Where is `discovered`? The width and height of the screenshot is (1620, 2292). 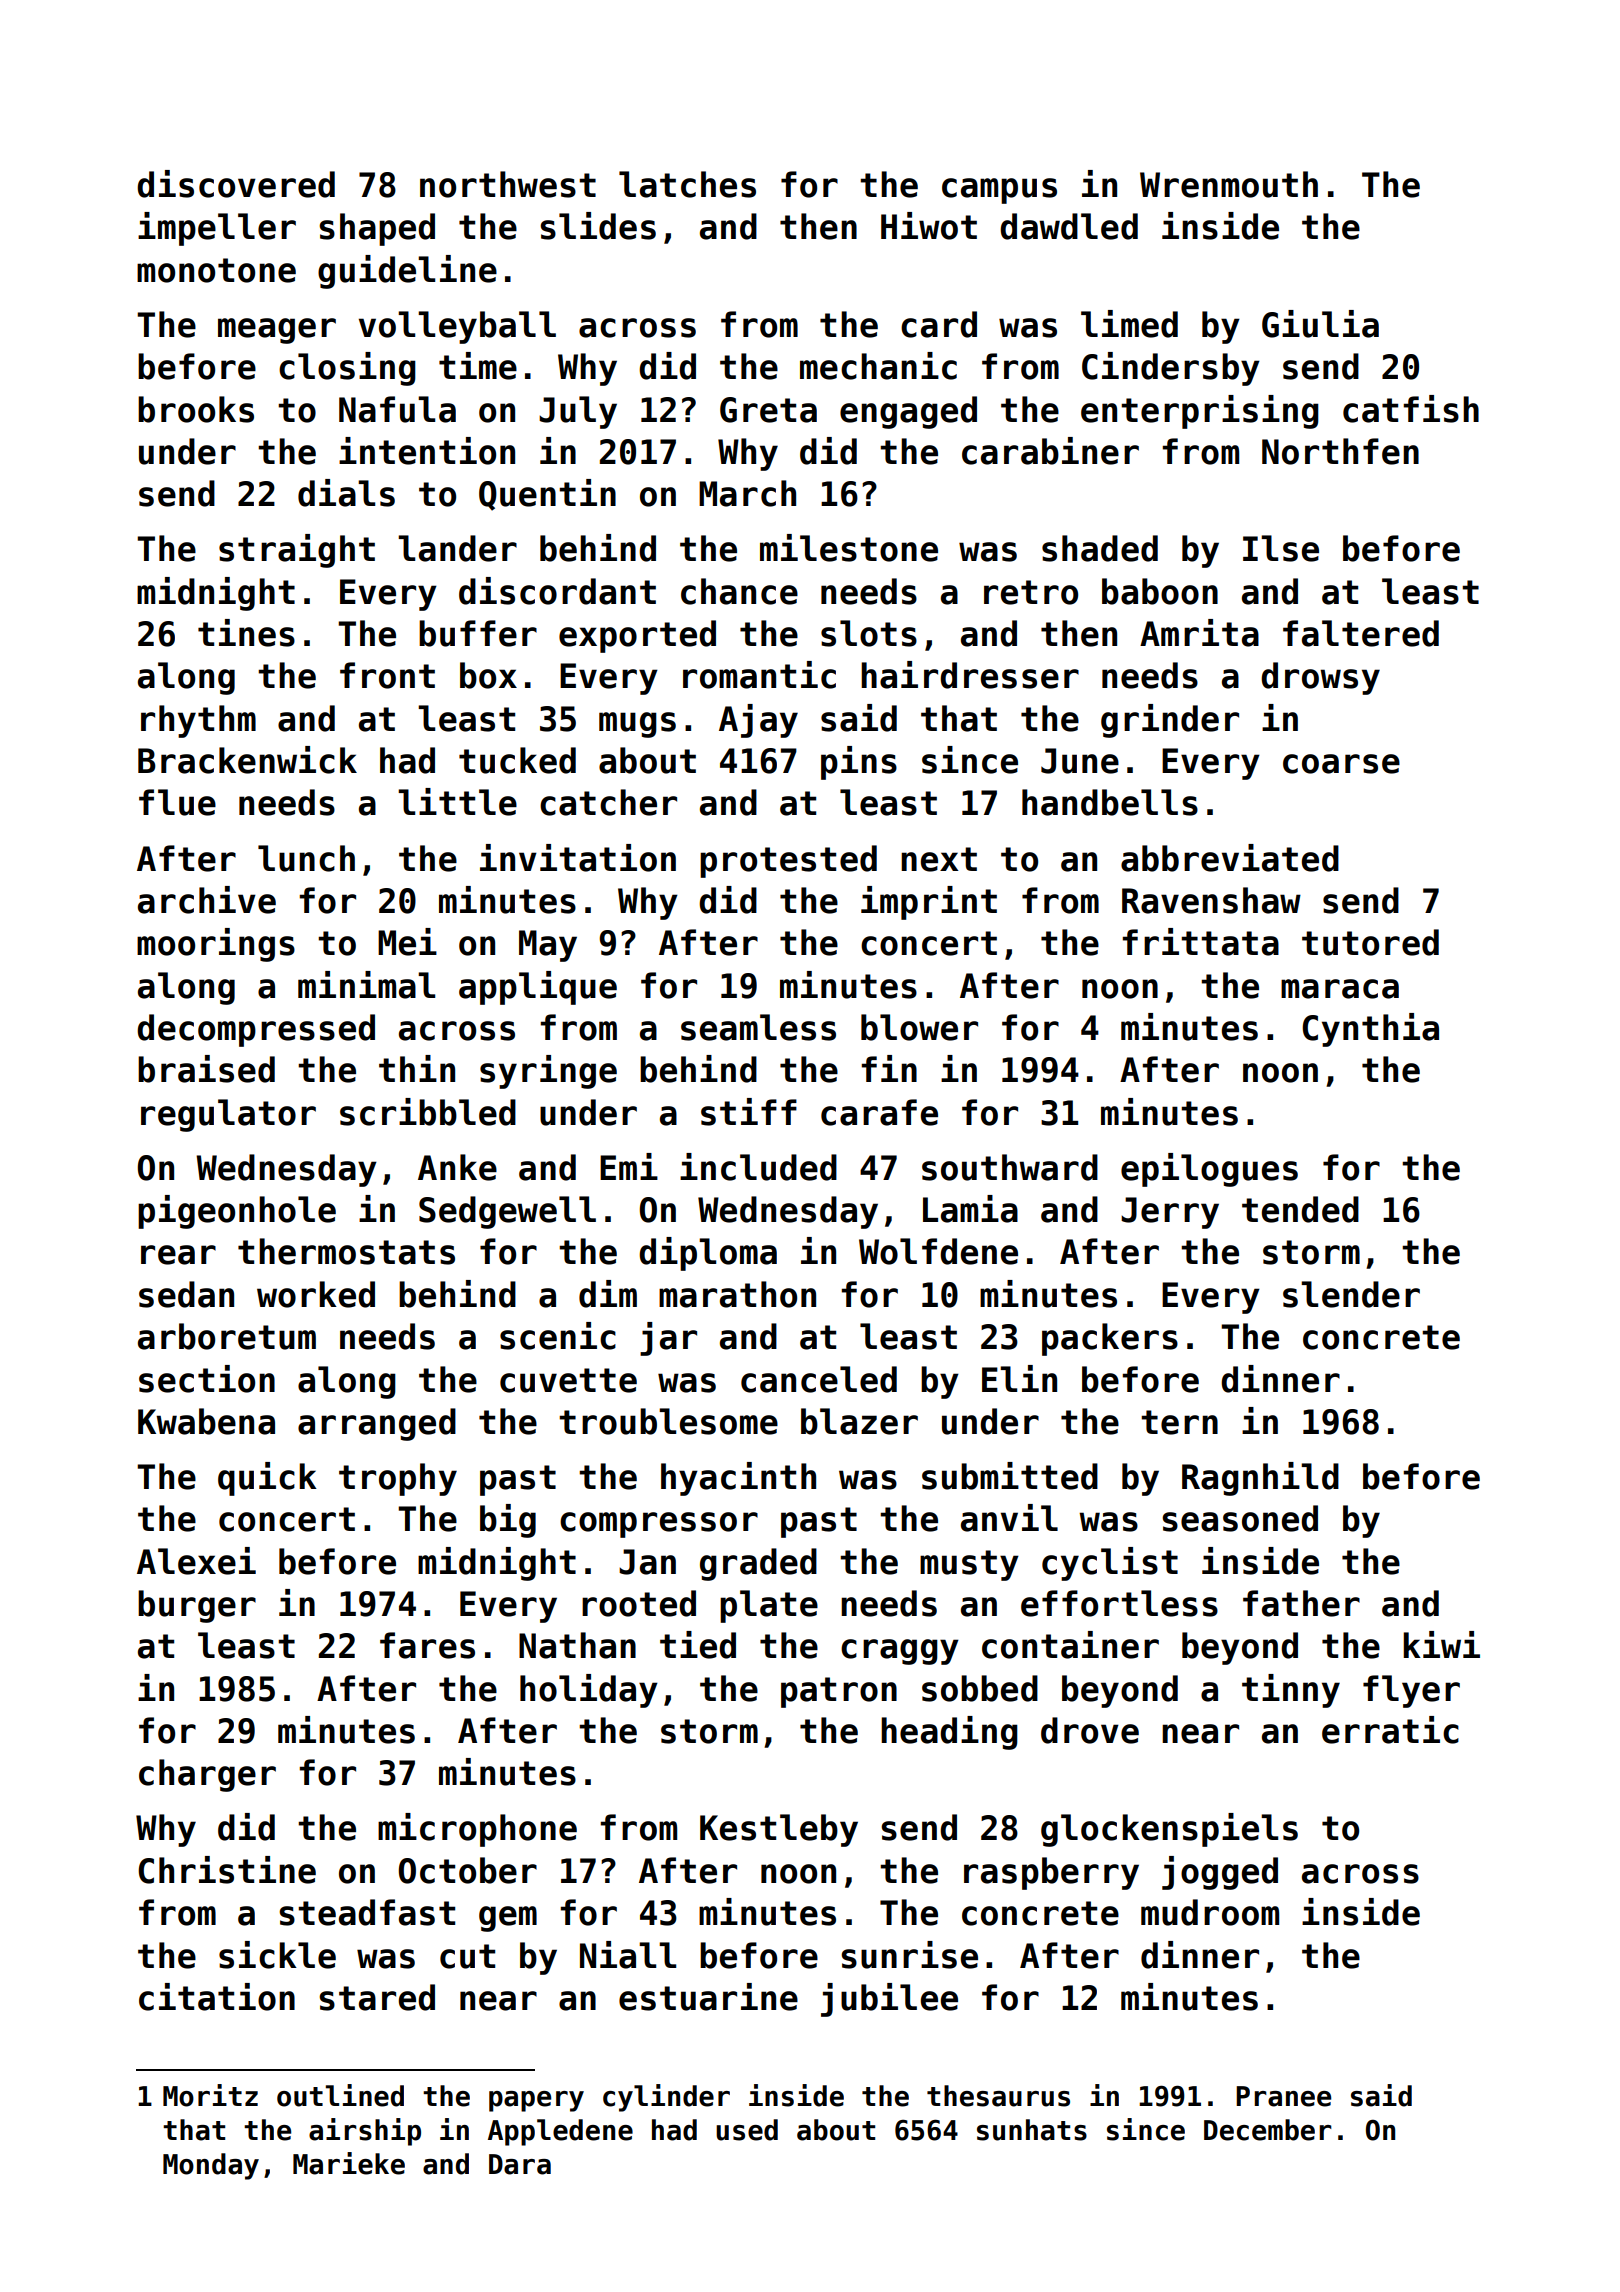 discovered is located at coordinates (236, 184).
